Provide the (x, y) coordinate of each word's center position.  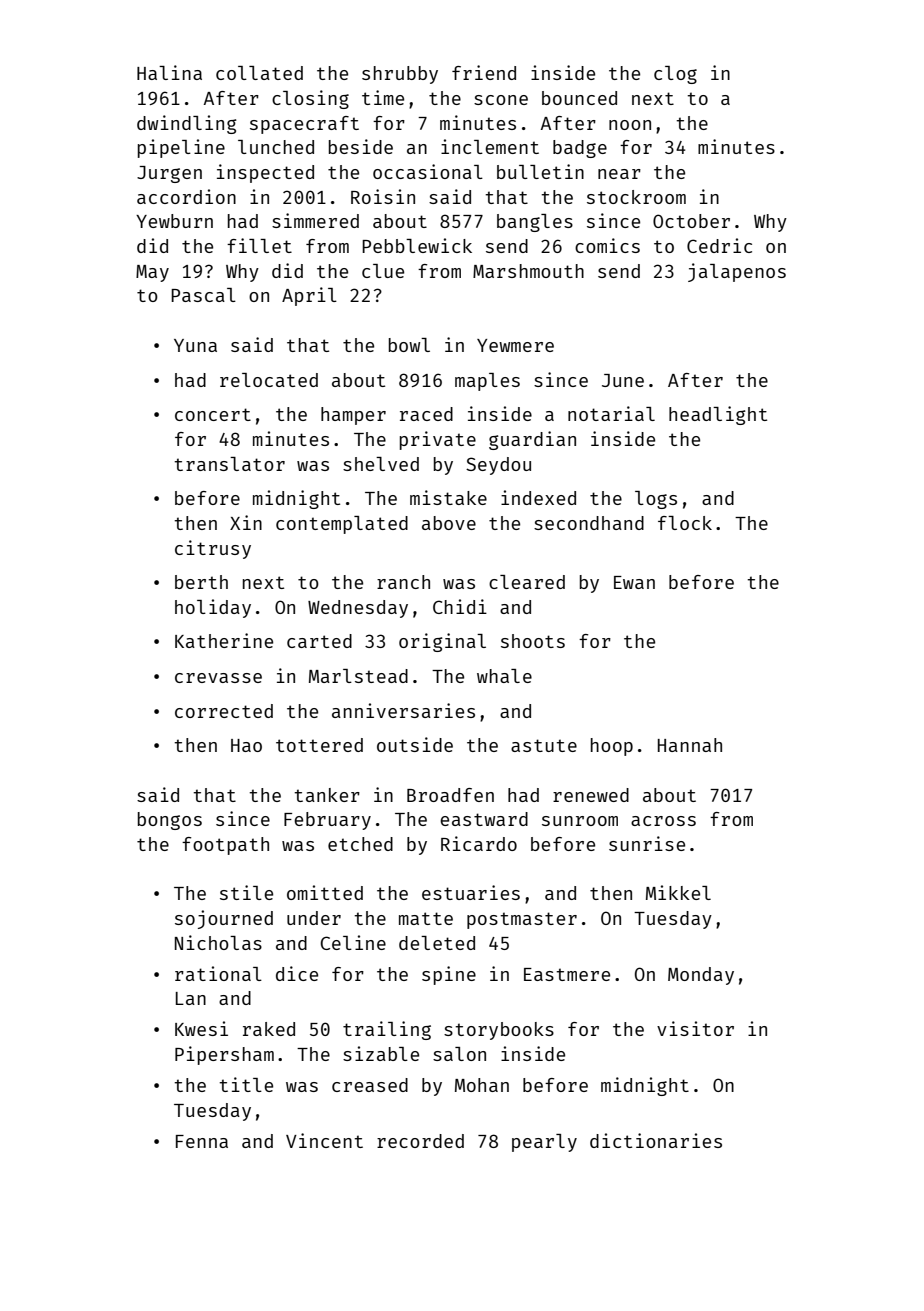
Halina (169, 72)
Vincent (324, 1140)
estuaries (471, 892)
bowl (409, 345)
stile (246, 892)
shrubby (400, 75)
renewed (591, 795)
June (623, 380)
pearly (544, 1143)
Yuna (195, 345)
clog (675, 75)
